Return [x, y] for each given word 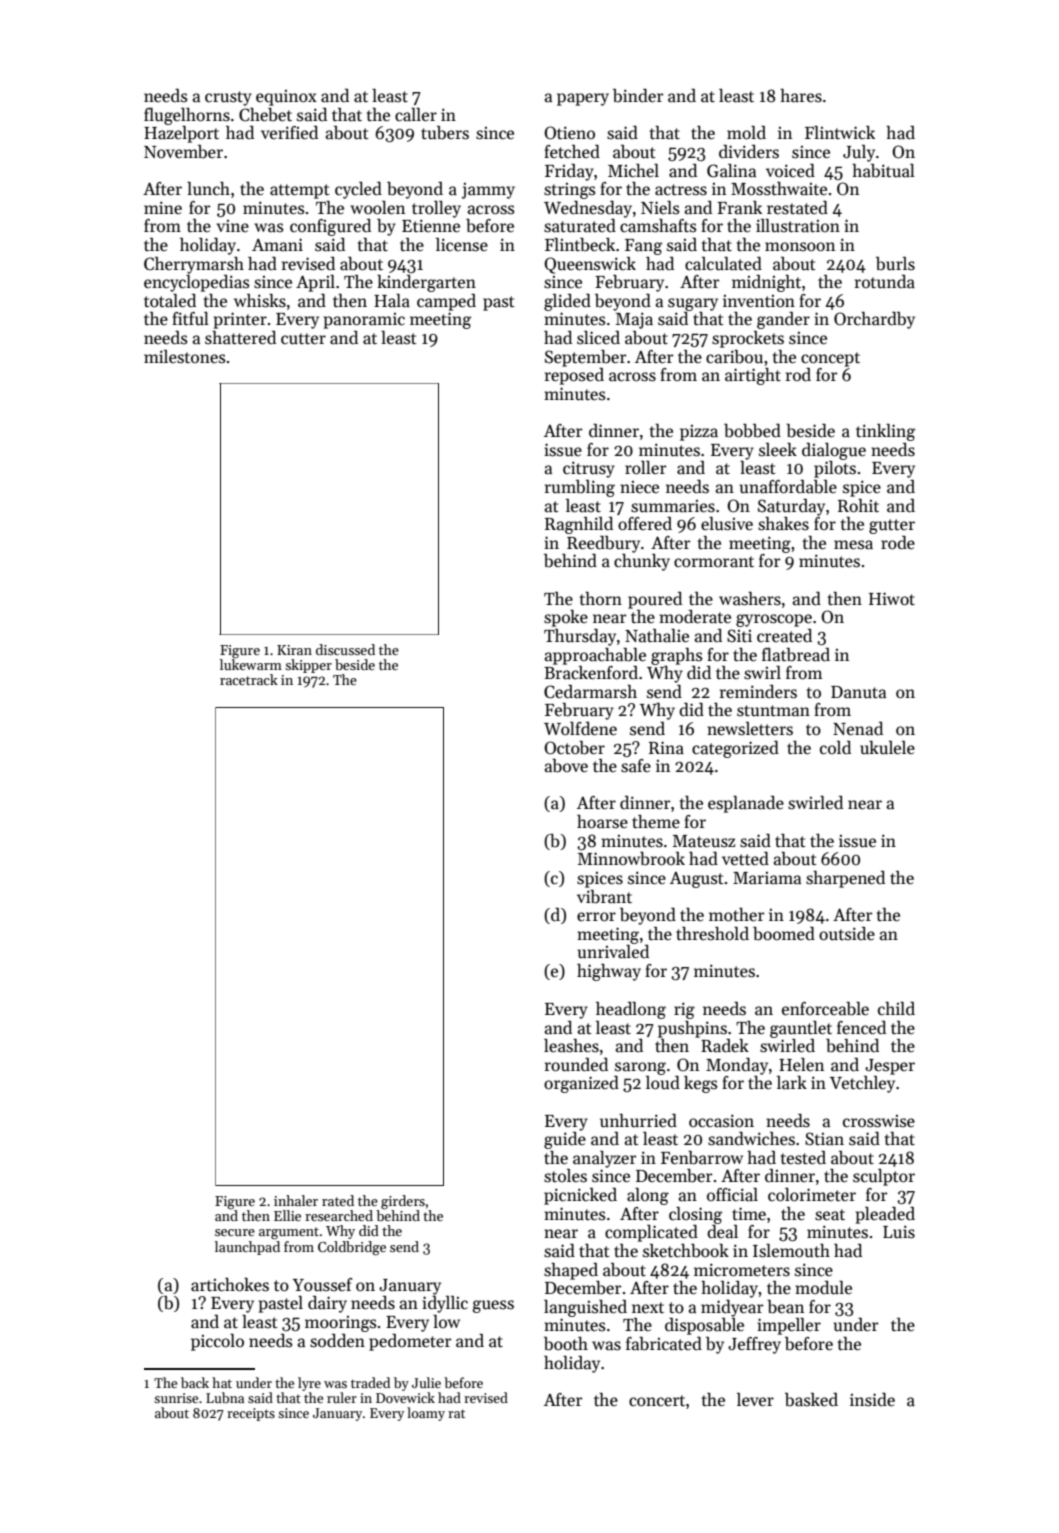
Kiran [294, 650]
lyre [309, 1384]
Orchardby [874, 320]
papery [583, 99]
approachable [595, 656]
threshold [712, 934]
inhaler [296, 1200]
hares [801, 96]
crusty [228, 98]
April [315, 283]
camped [446, 302]
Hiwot [892, 599]
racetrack [249, 679]
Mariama [767, 878]
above [566, 766]
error [596, 917]
